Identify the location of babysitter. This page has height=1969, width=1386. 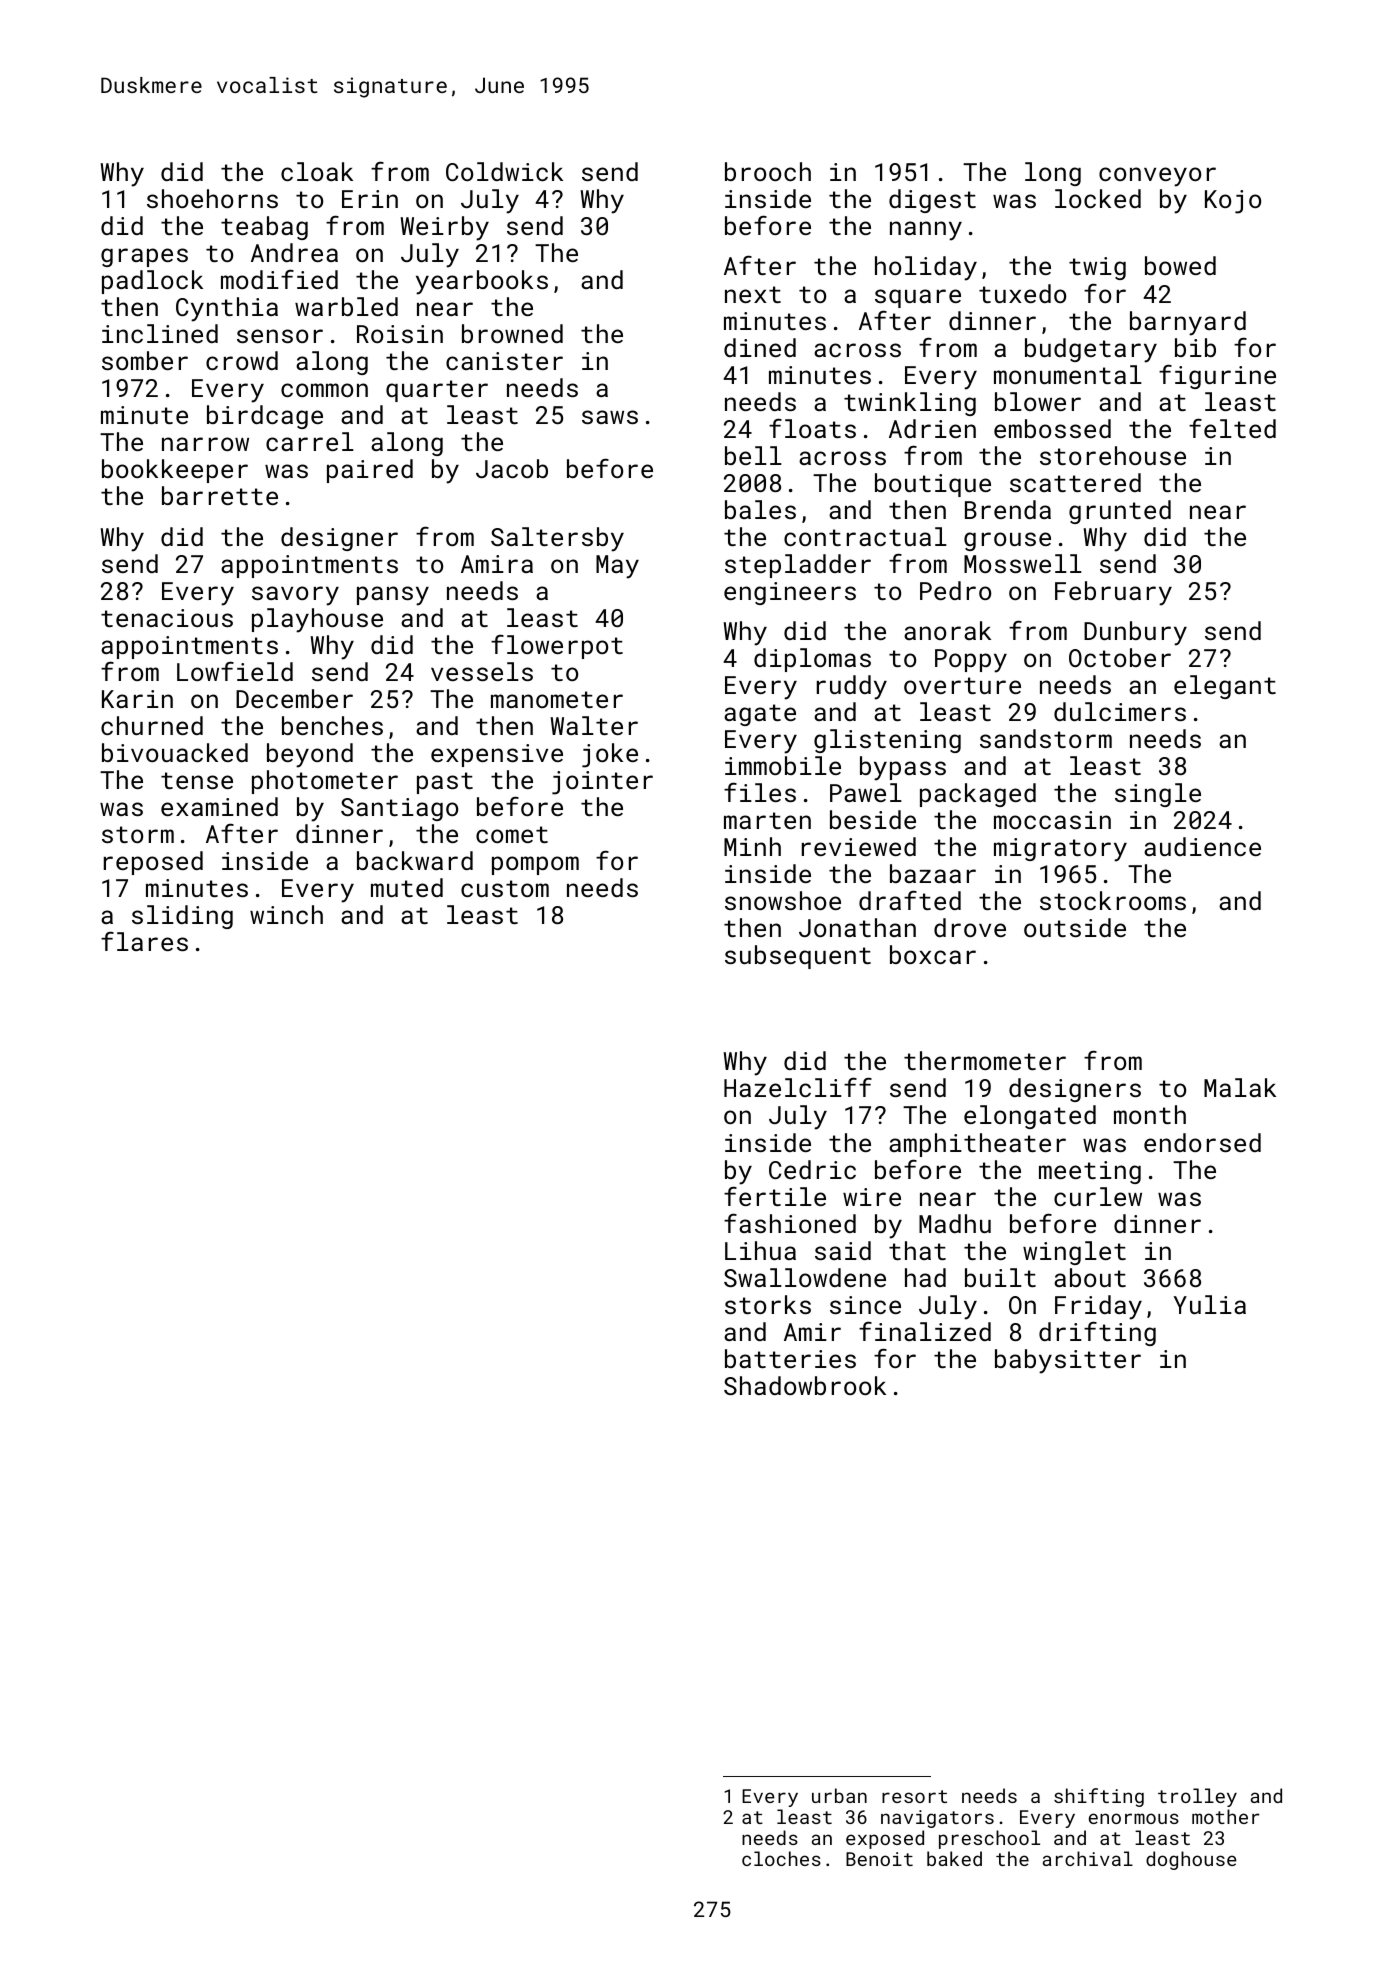
(1068, 1361).
